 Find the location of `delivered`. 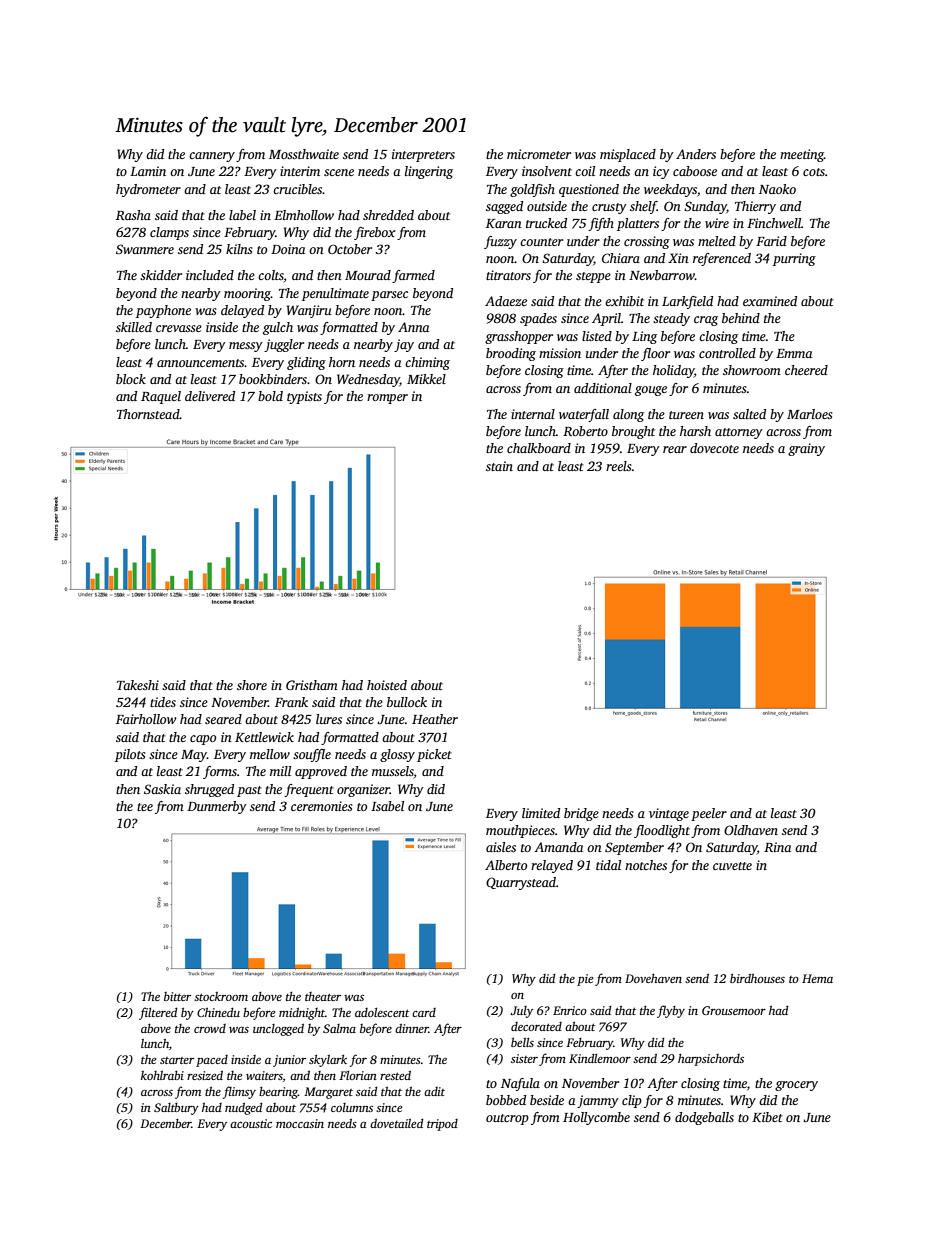

delivered is located at coordinates (210, 396).
